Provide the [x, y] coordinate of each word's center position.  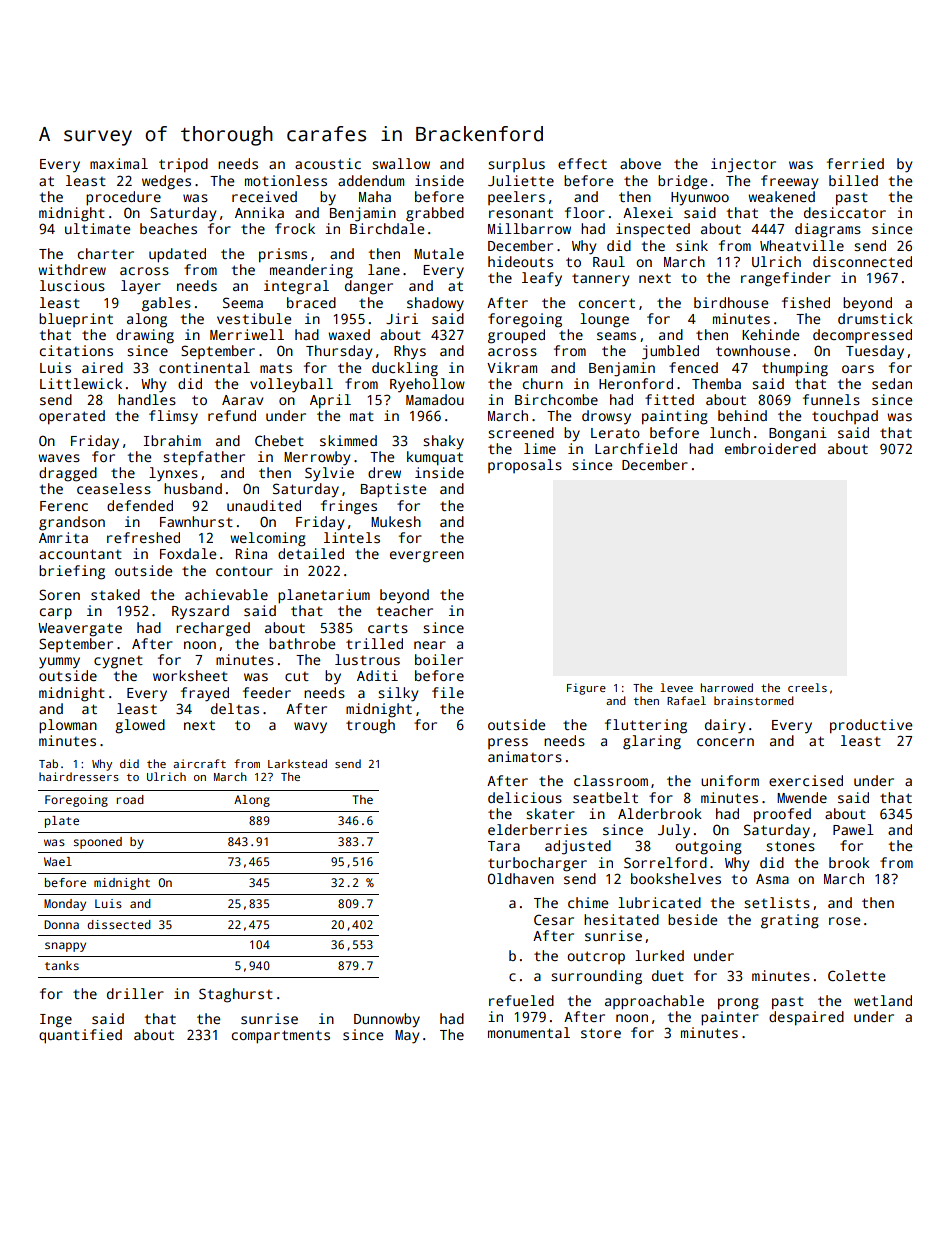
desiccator [845, 212]
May [407, 1037]
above [640, 163]
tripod [183, 165]
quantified [80, 1036]
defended [140, 505]
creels [807, 687]
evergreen [427, 557]
